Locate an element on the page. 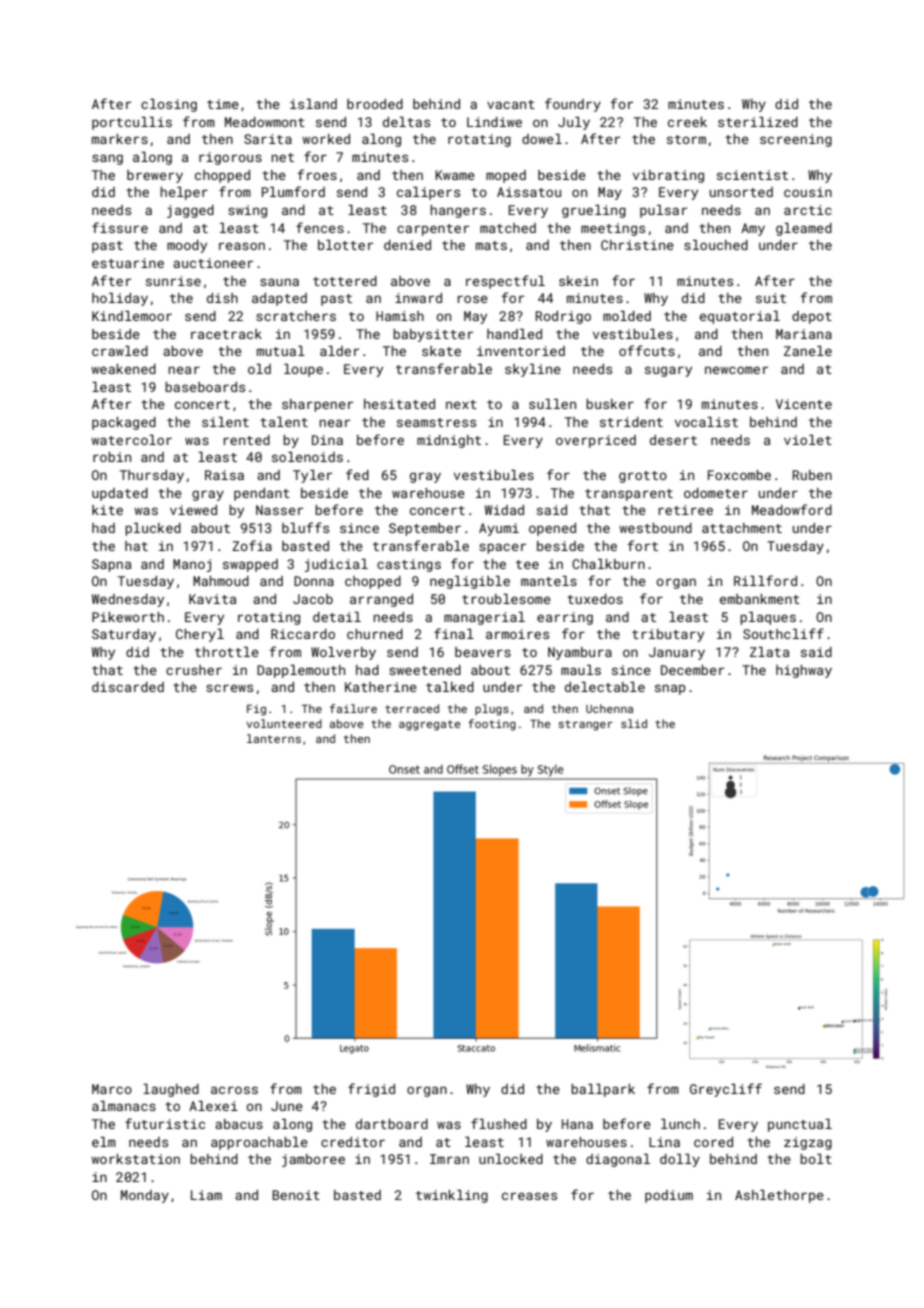 The width and height of the page is (924, 1308). creases is located at coordinates (529, 1196).
